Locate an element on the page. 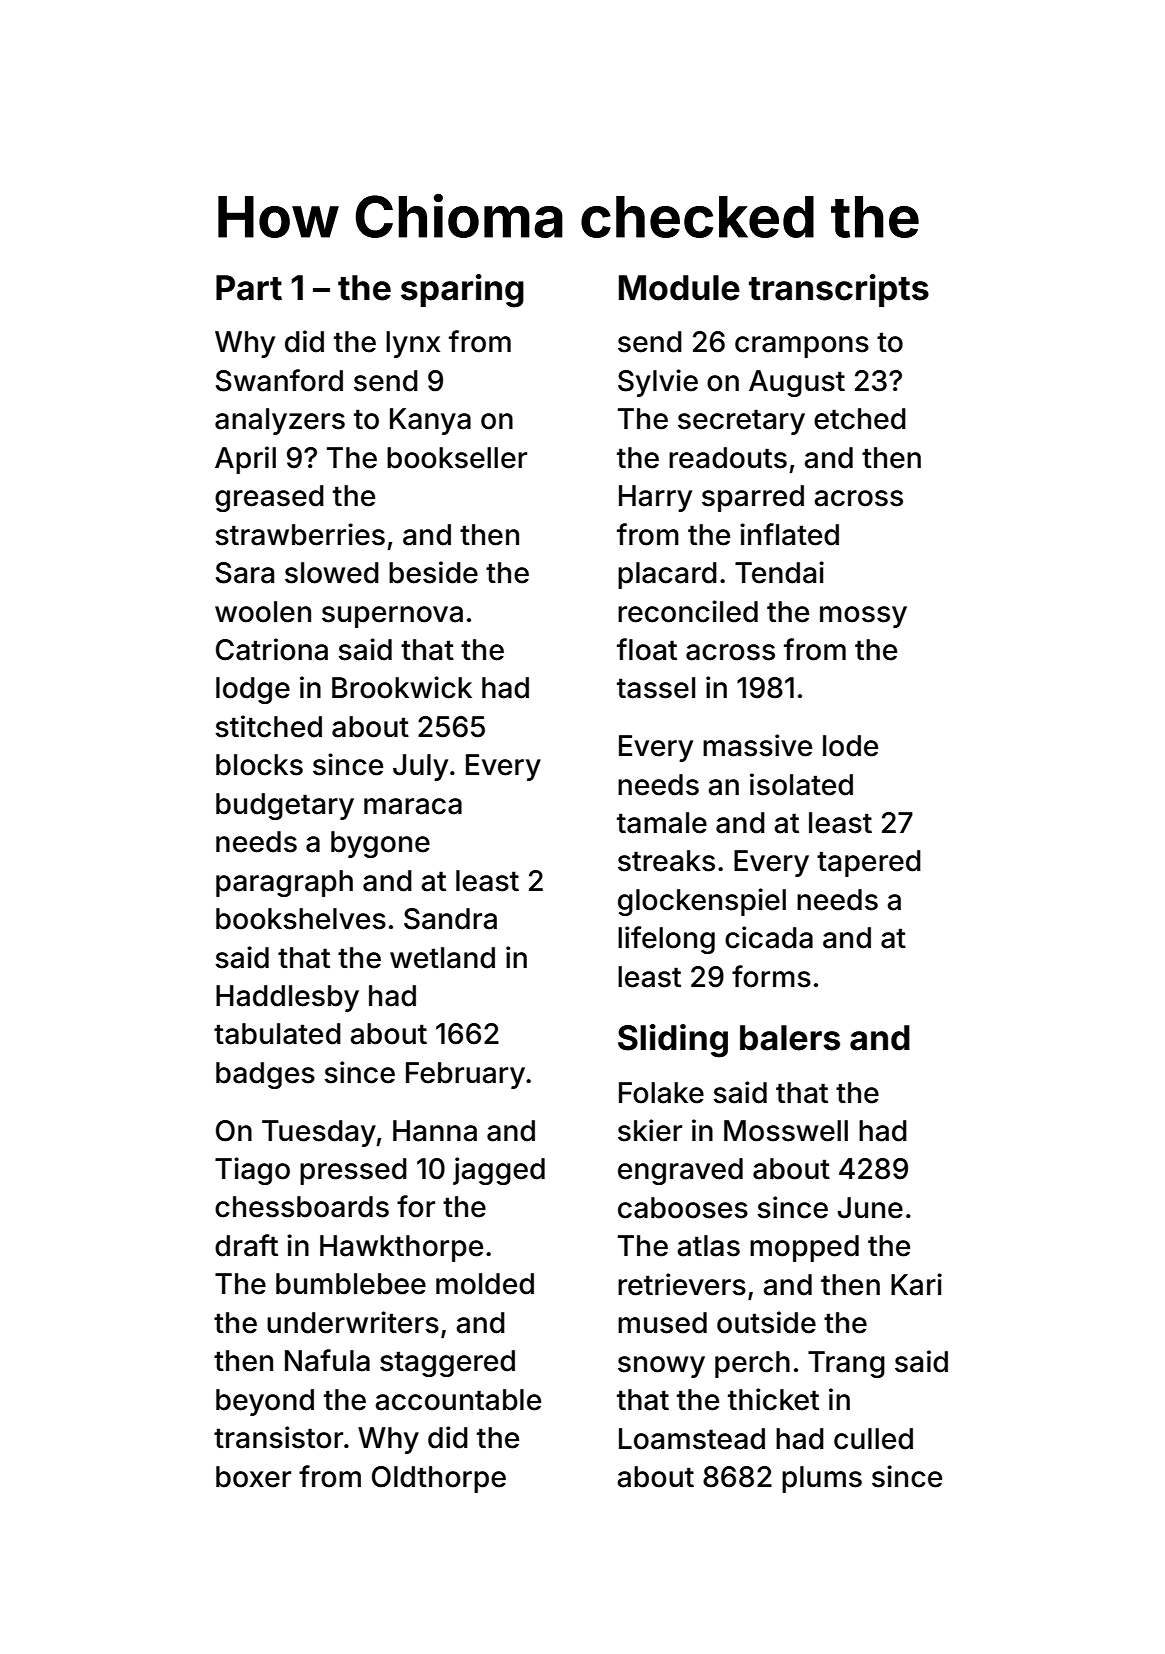 The width and height of the page is (1165, 1654). Oldthorpe is located at coordinates (439, 1479).
